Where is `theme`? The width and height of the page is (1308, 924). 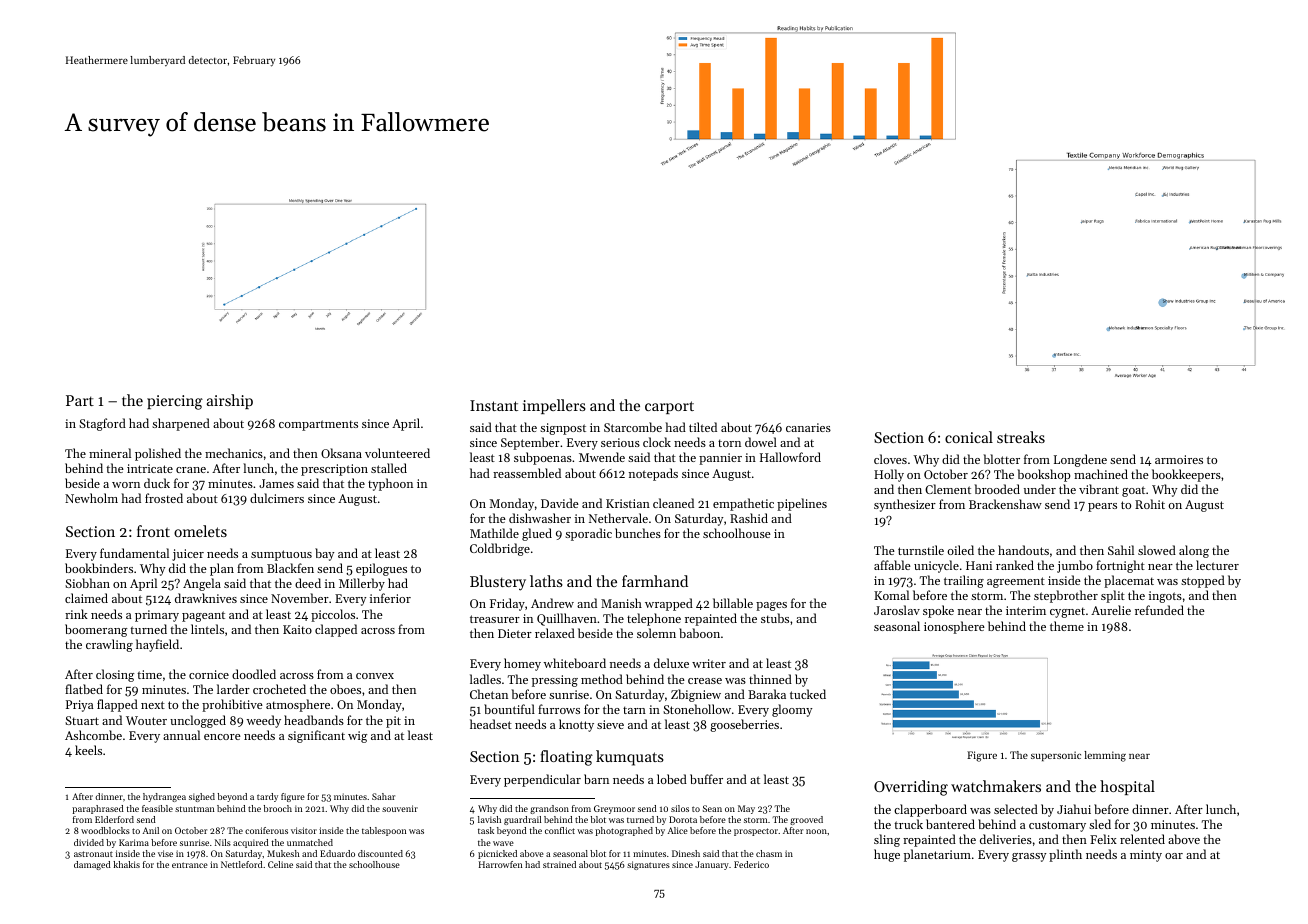
theme is located at coordinates (1067, 626).
